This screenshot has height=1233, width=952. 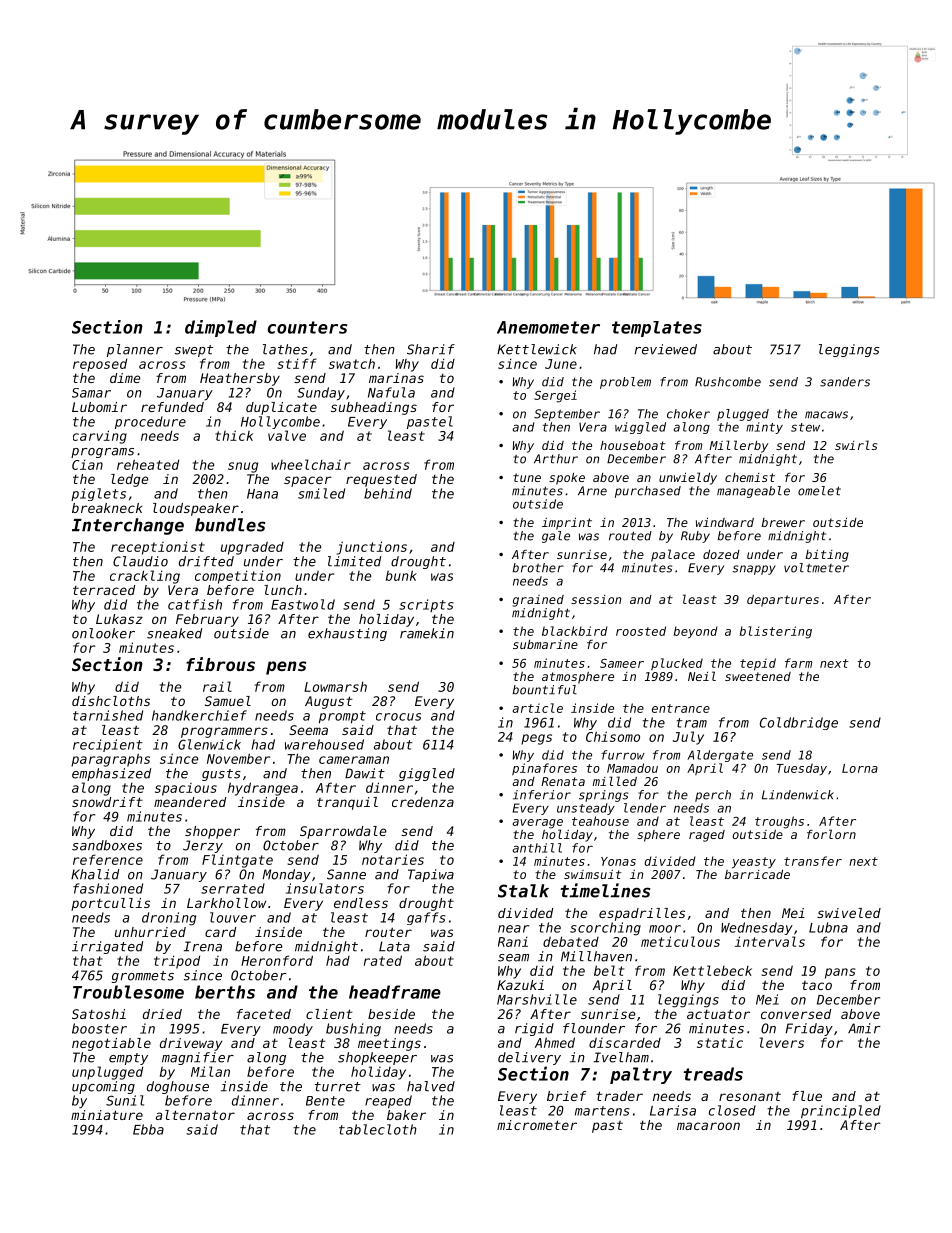 What do you see at coordinates (221, 328) in the screenshot?
I see `dimpled` at bounding box center [221, 328].
